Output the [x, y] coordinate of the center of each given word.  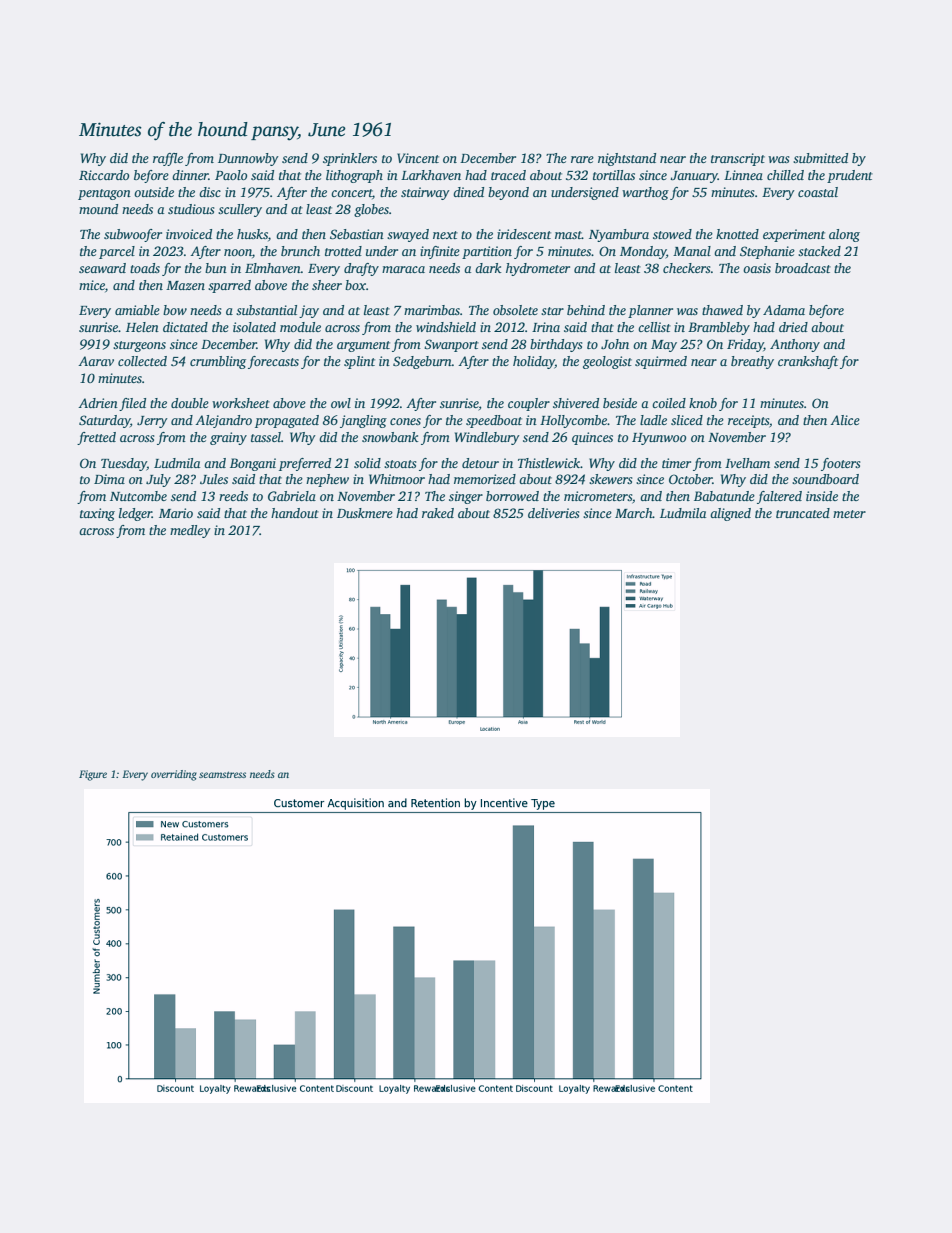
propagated [287, 421]
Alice [845, 420]
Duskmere [365, 513]
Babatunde [724, 496]
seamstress [222, 774]
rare [582, 159]
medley [190, 531]
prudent [850, 176]
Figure [93, 775]
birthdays [556, 345]
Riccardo [104, 175]
